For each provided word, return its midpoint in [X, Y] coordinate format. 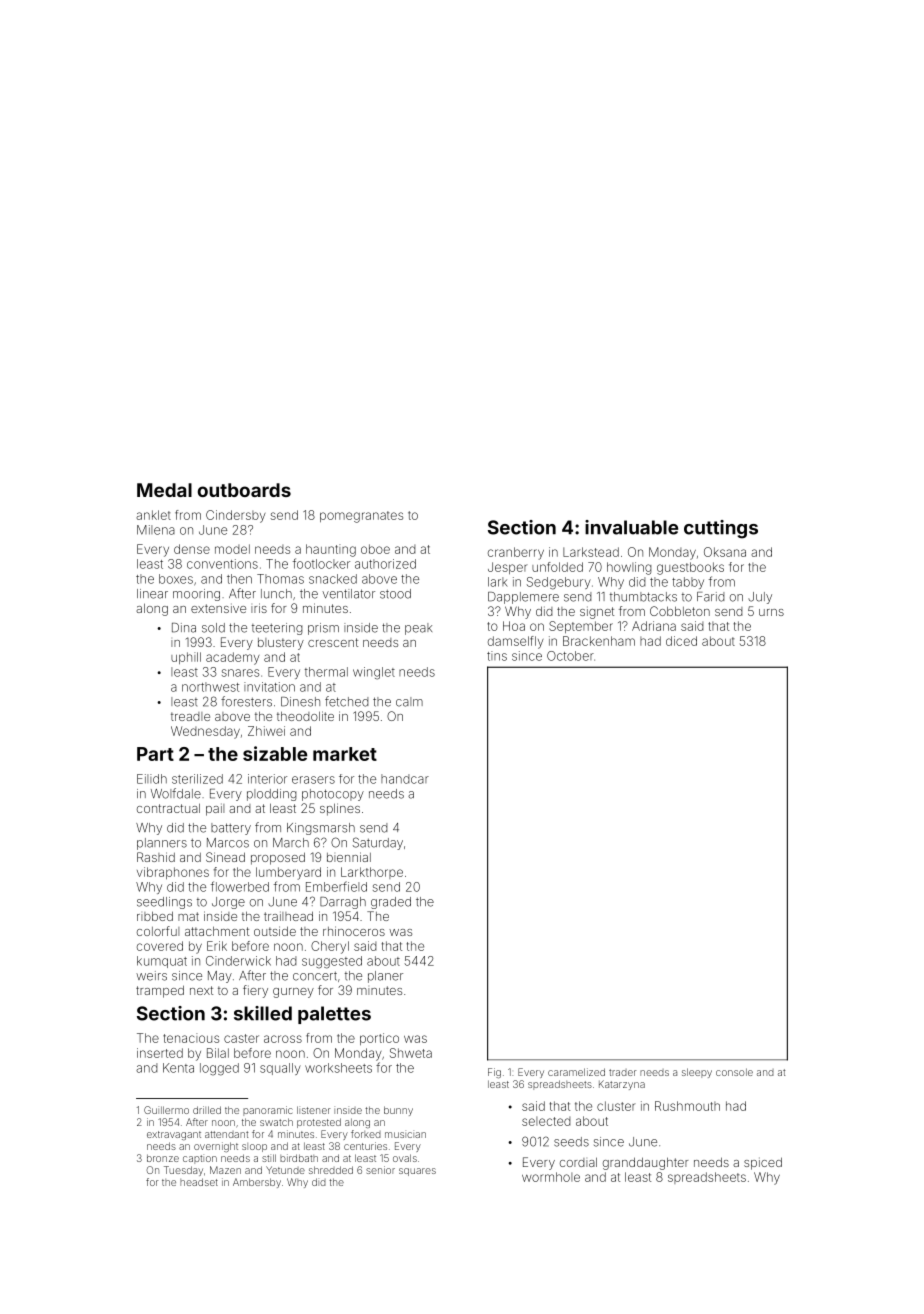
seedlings [164, 903]
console [734, 1072]
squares [417, 1172]
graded [391, 903]
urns [771, 612]
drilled [207, 1110]
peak [418, 629]
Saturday [378, 843]
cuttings [721, 529]
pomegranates [361, 517]
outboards [244, 490]
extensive [218, 608]
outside [275, 931]
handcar [405, 779]
